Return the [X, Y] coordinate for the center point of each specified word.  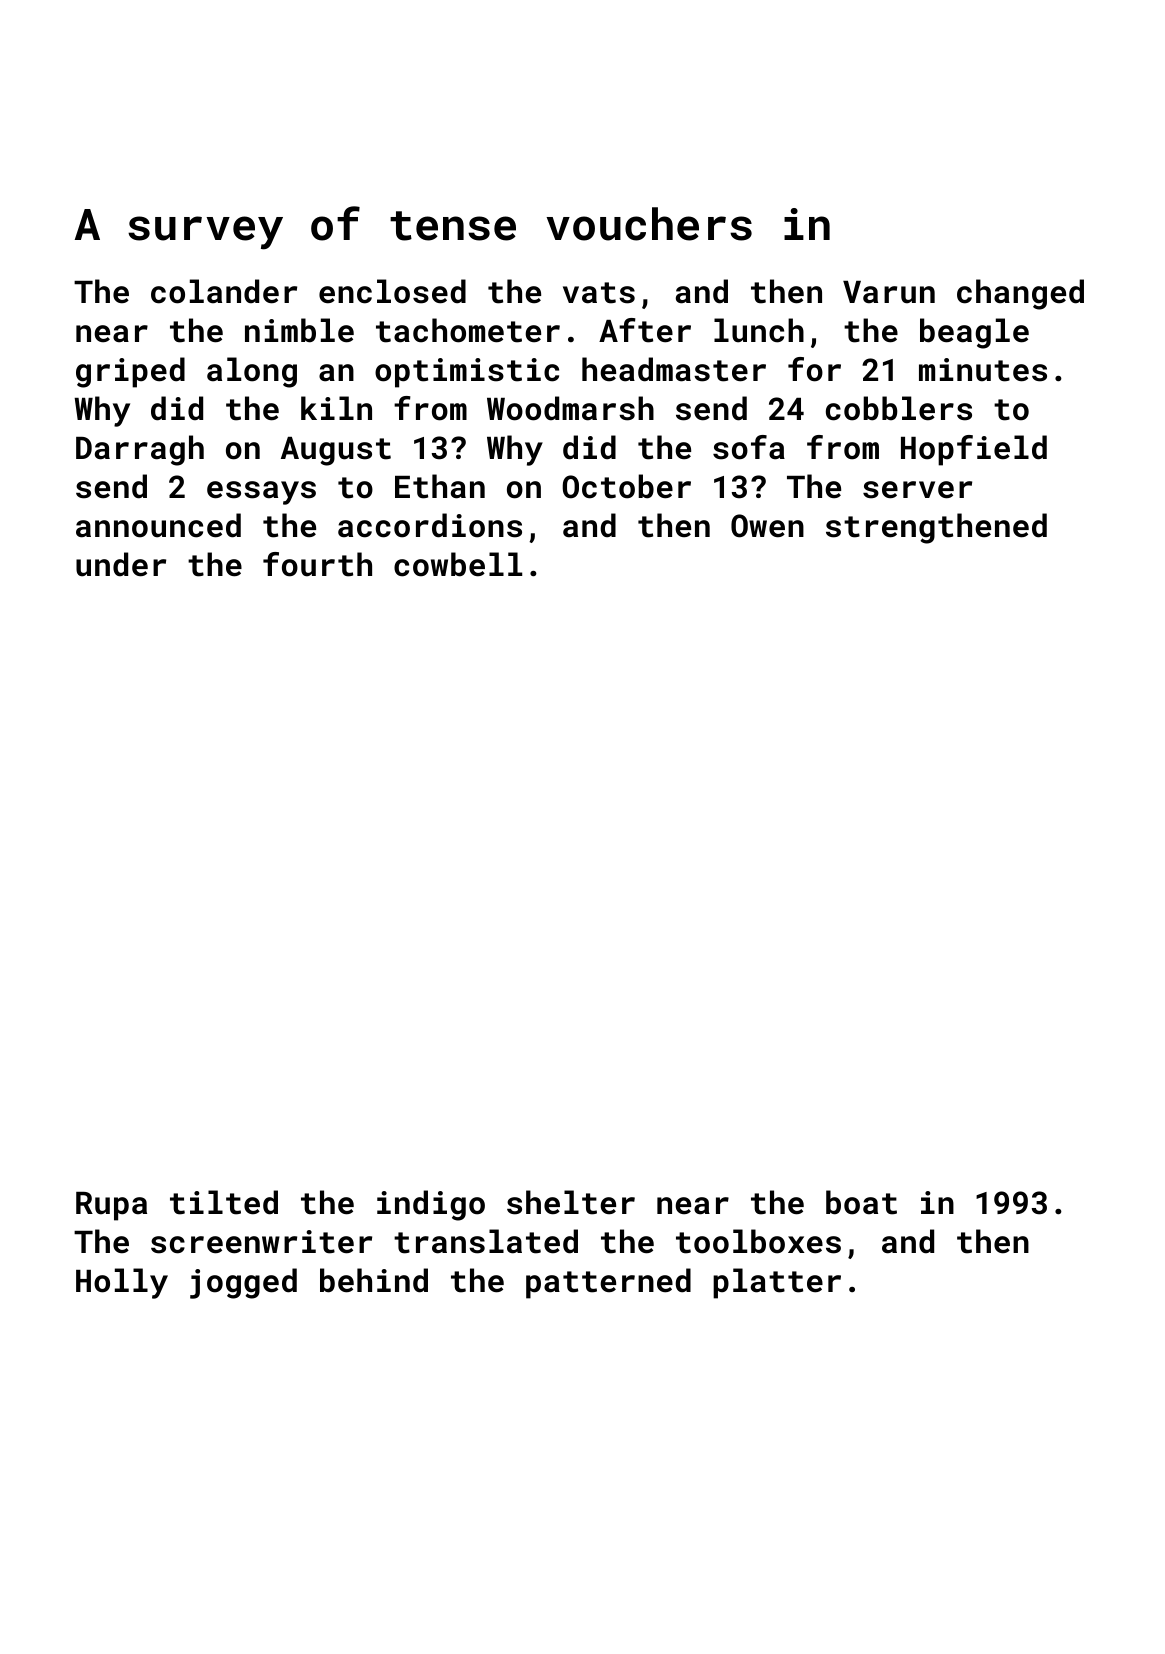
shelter [571, 1202]
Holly [122, 1283]
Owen [767, 526]
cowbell [458, 564]
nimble [299, 330]
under [121, 564]
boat [861, 1202]
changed [1020, 294]
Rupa [111, 1206]
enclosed [392, 291]
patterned [608, 1283]
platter [777, 1283]
